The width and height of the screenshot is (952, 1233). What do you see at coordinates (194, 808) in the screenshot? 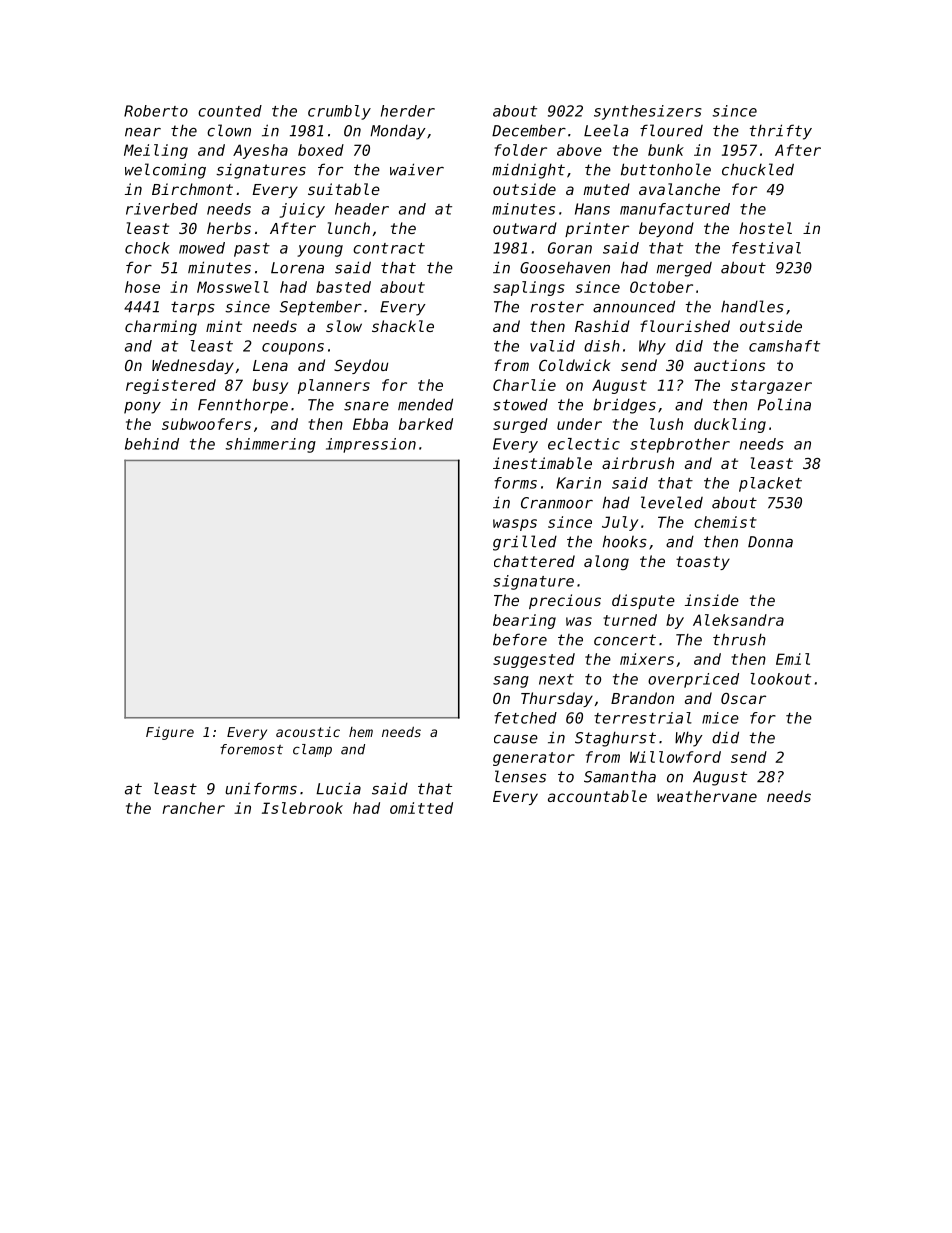
I see `rancher` at bounding box center [194, 808].
